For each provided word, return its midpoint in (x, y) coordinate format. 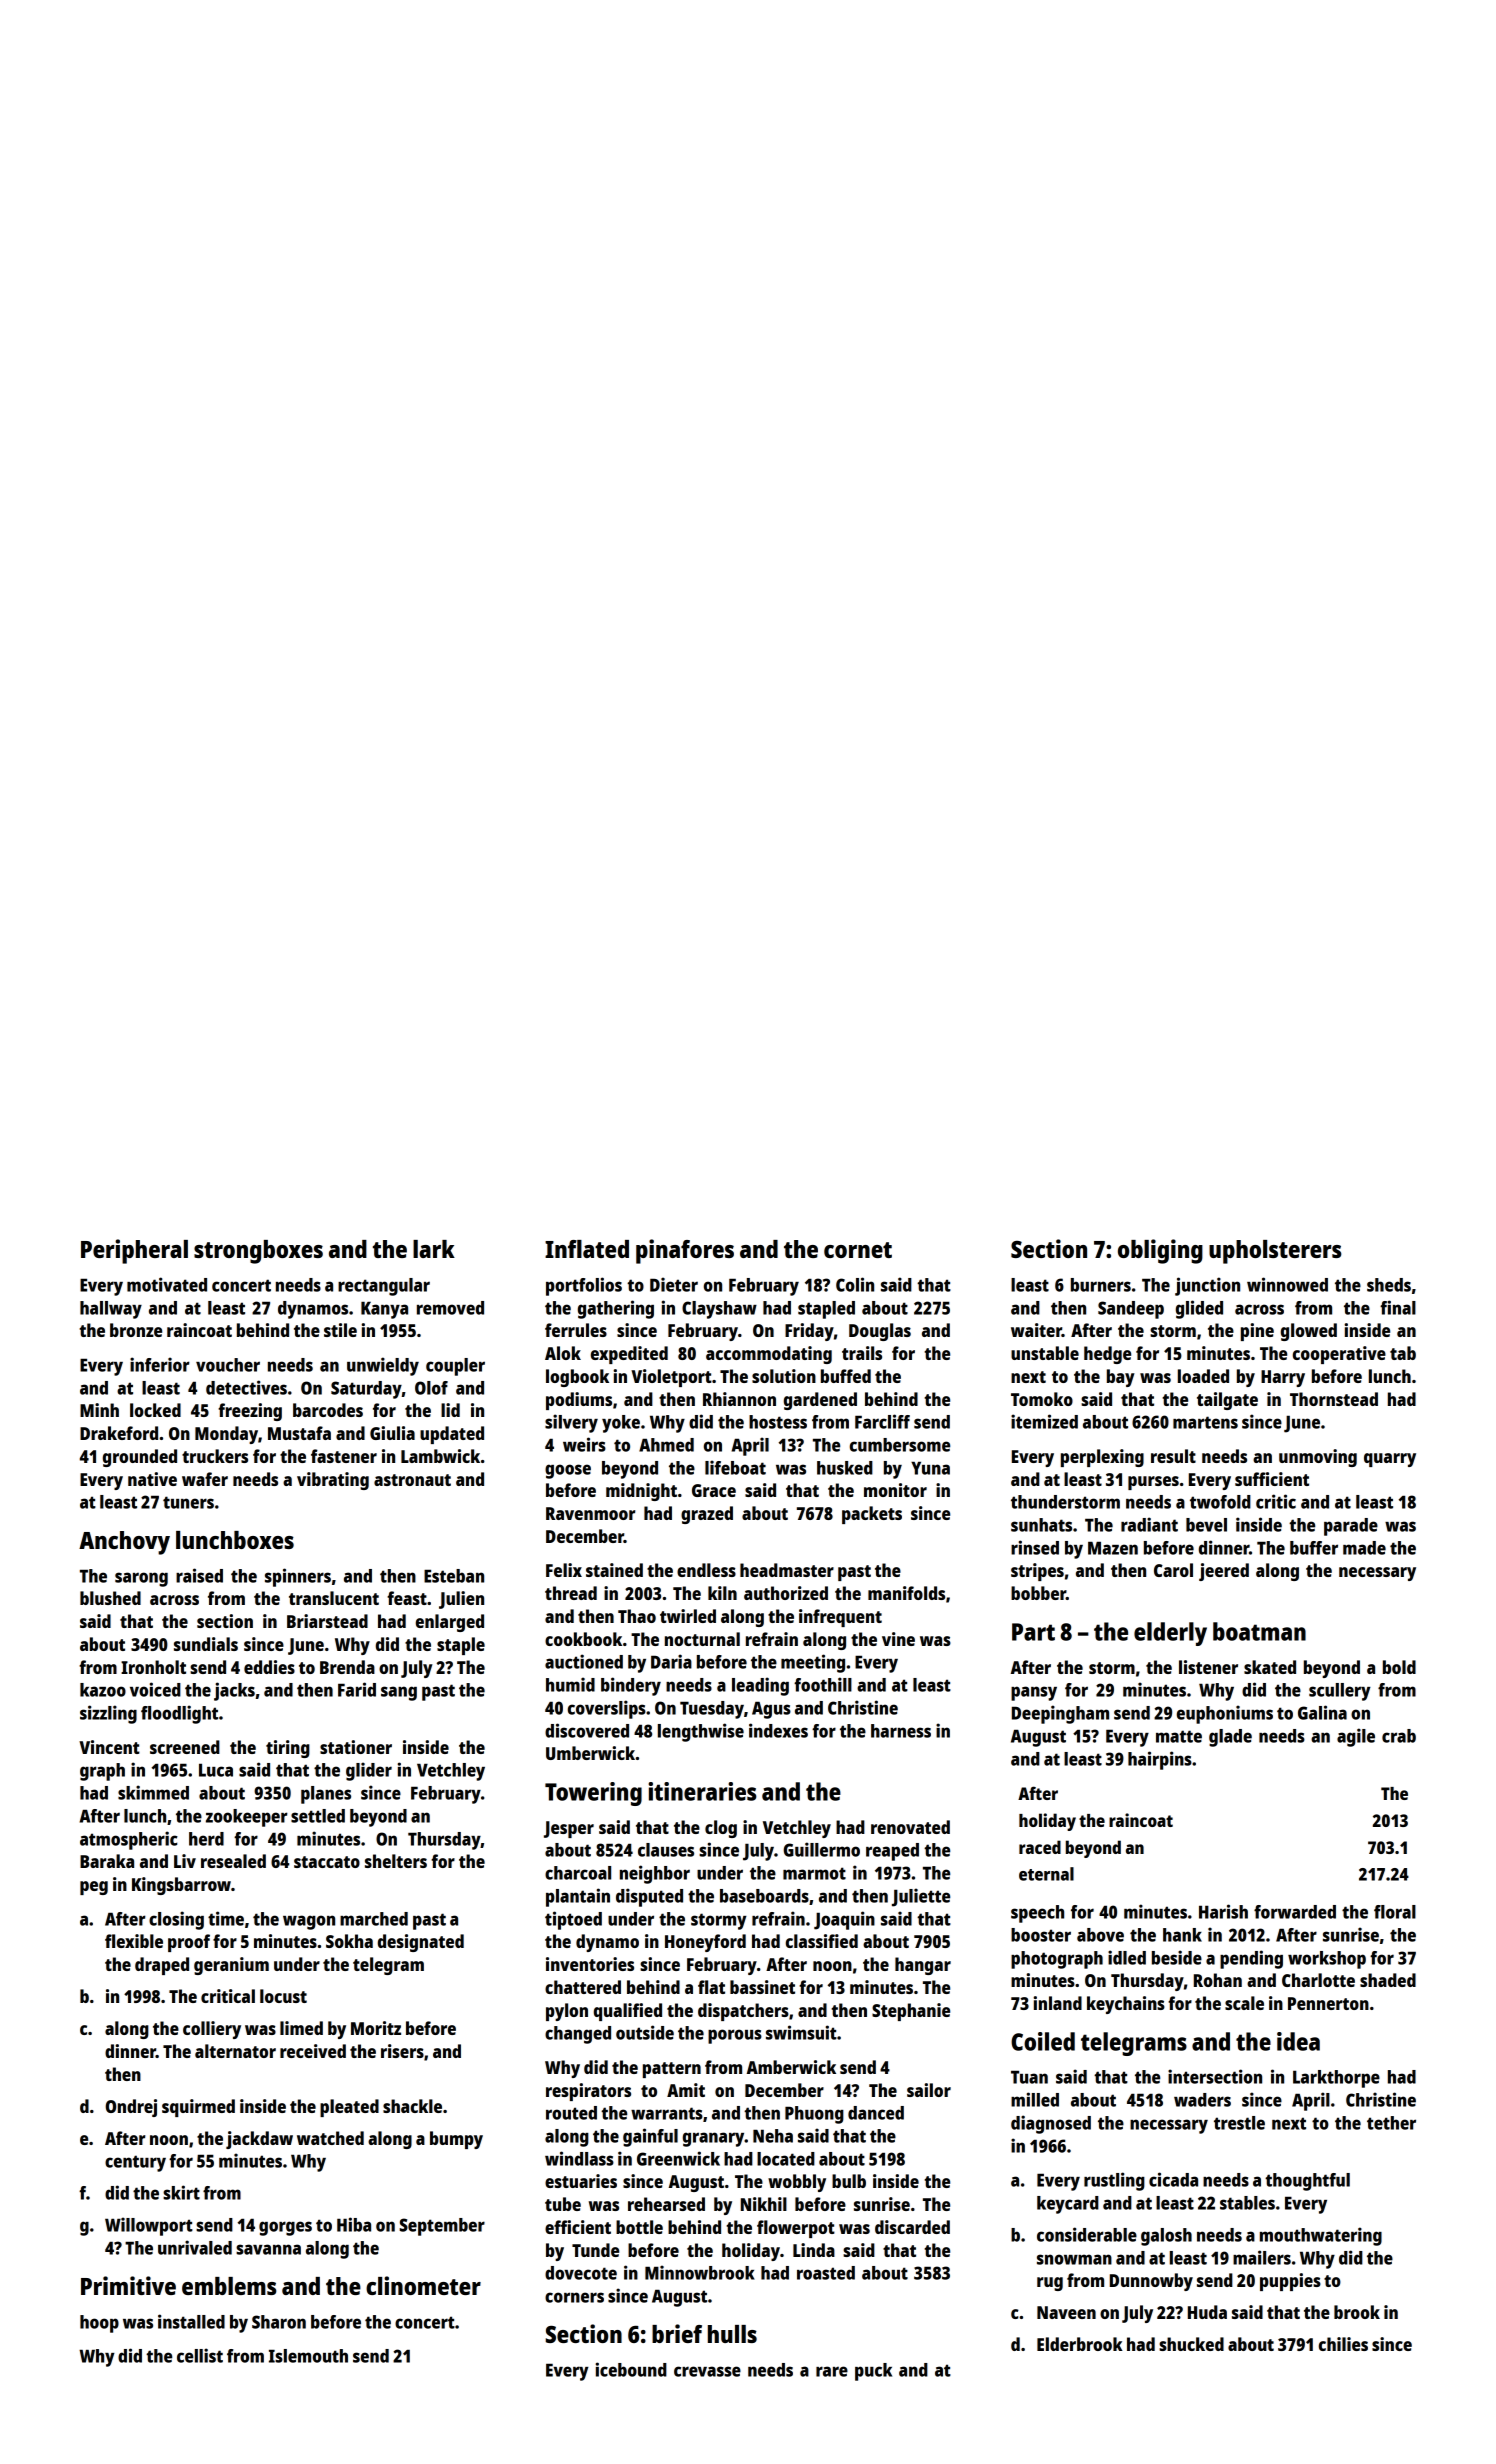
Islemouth (308, 2356)
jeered (1224, 1572)
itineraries (702, 1791)
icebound (631, 2369)
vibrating (333, 1481)
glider (369, 1771)
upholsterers (1275, 1252)
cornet (858, 1250)
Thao (637, 1616)
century (135, 2163)
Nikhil (764, 2204)
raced (1040, 1847)
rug (1050, 2284)
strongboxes (258, 1252)
